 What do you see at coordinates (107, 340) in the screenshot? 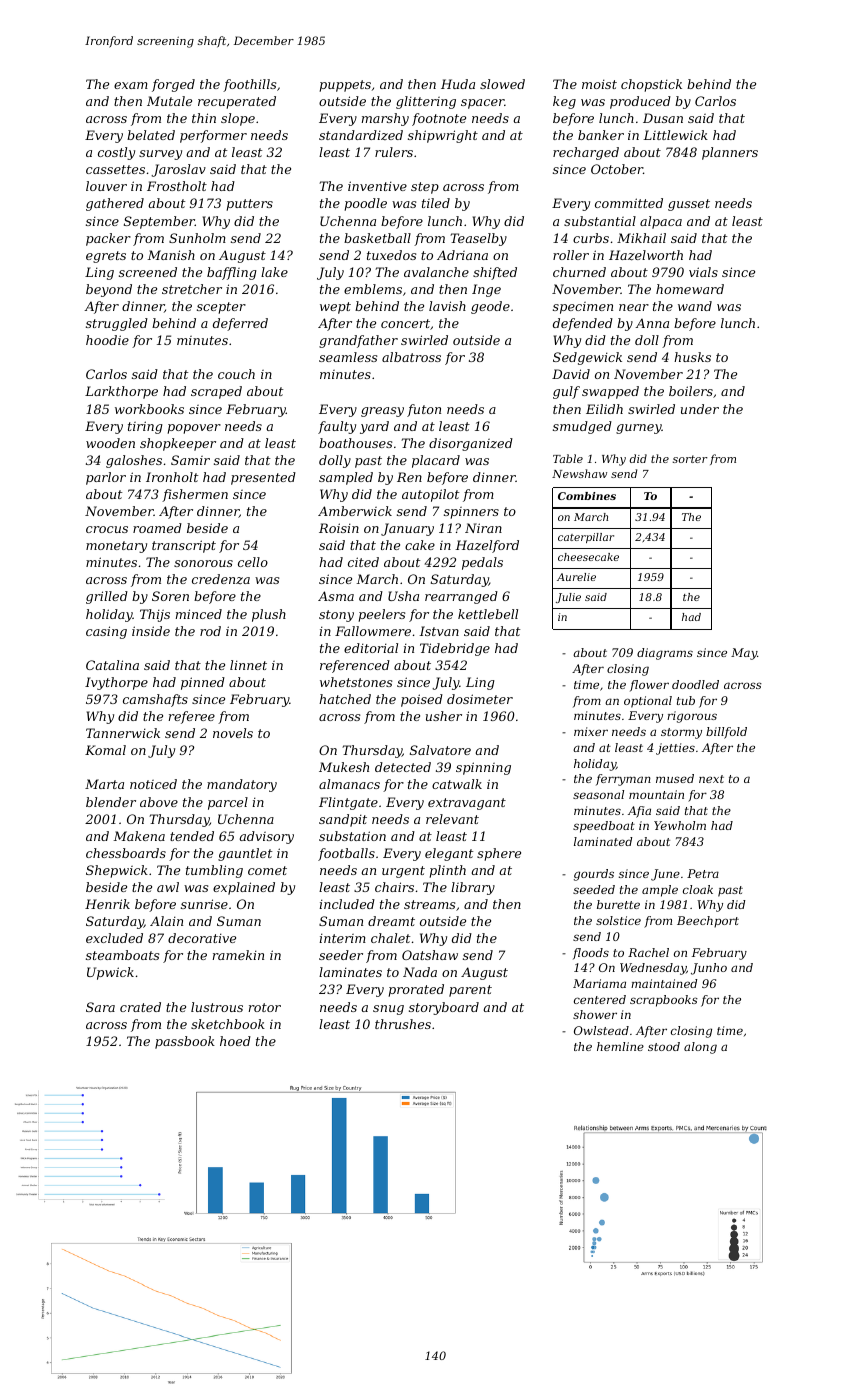
I see `hoodie` at bounding box center [107, 340].
